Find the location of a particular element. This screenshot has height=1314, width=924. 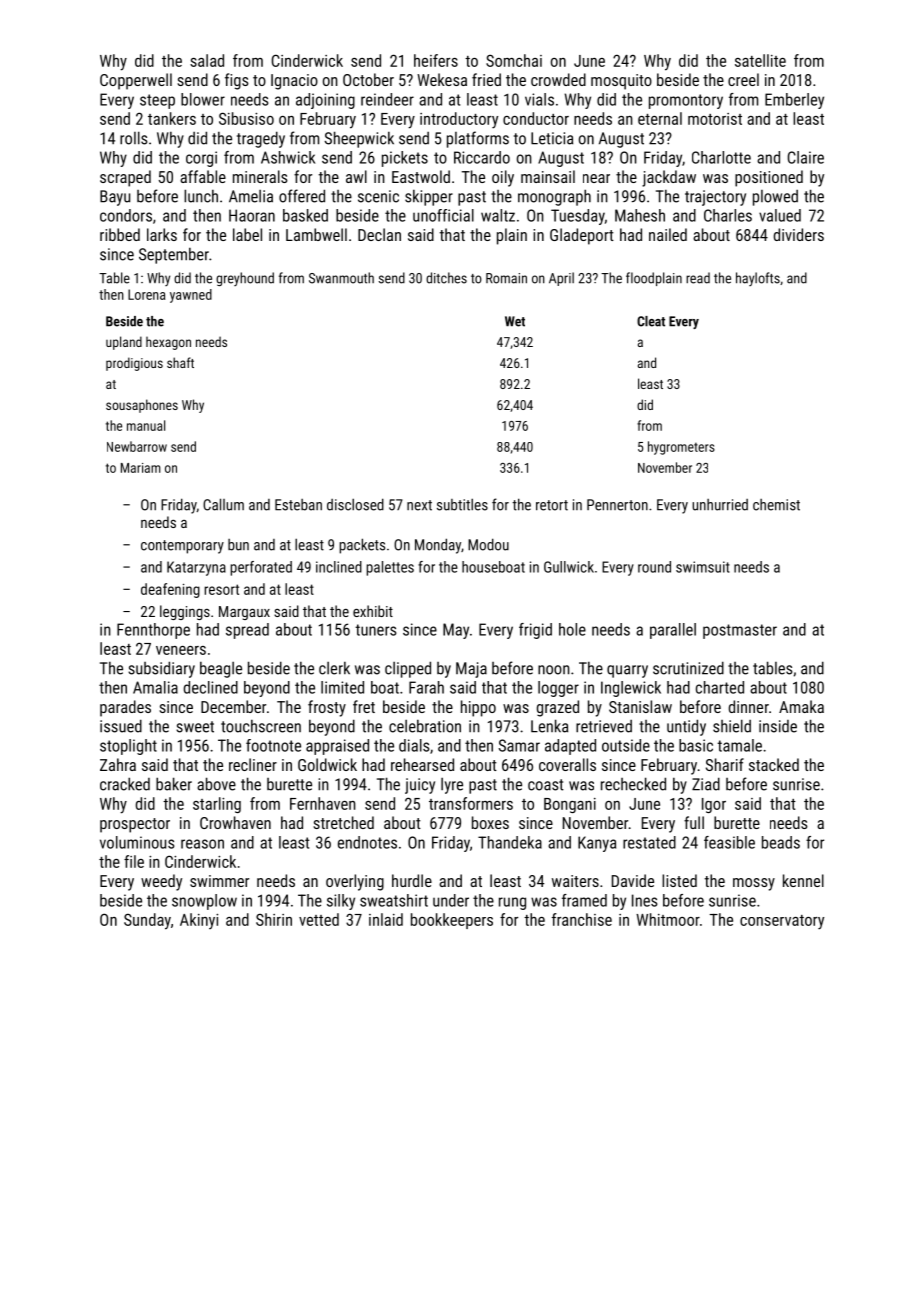

Cleat is located at coordinates (651, 321).
